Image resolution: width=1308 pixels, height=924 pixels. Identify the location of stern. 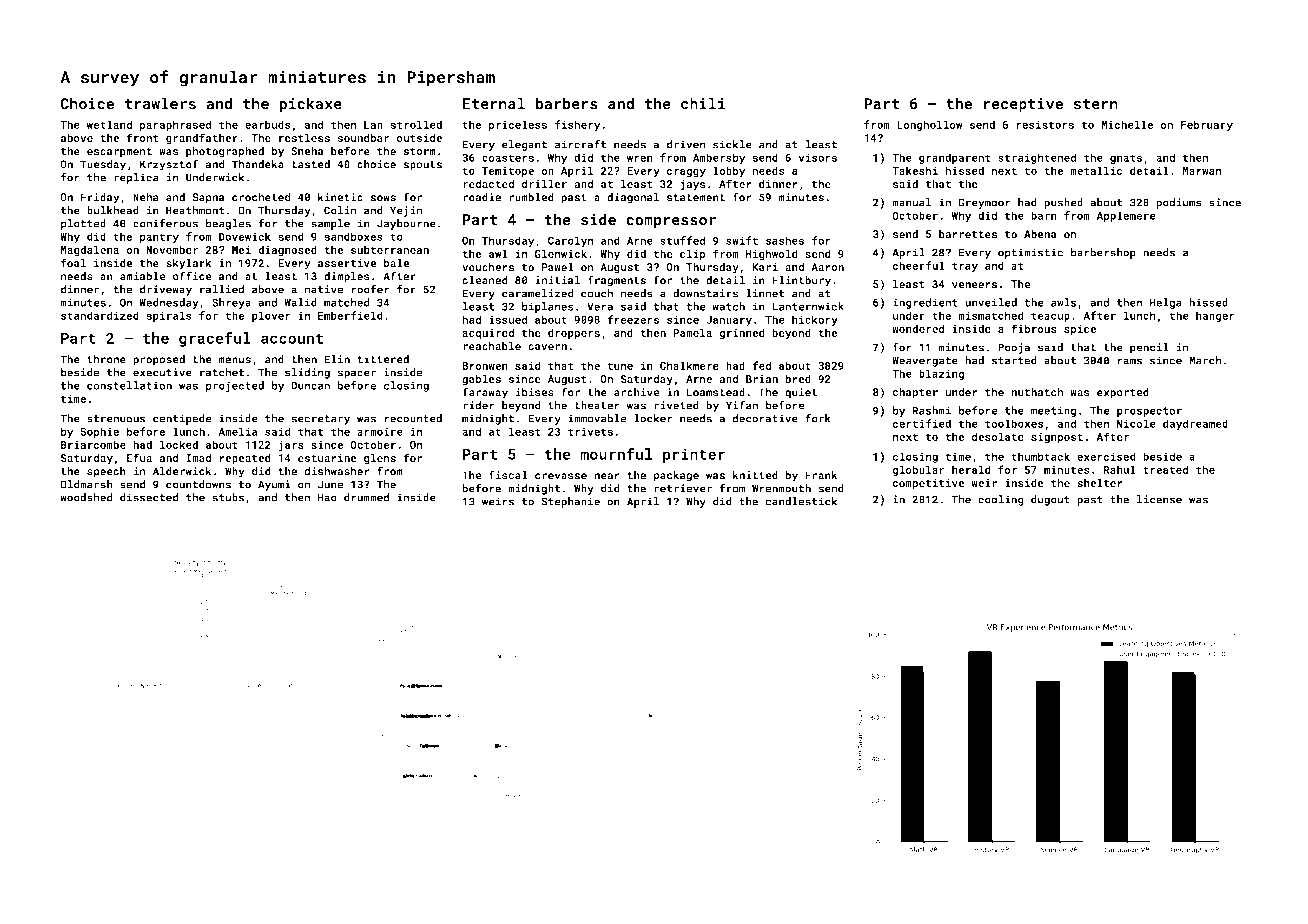
(1096, 104).
